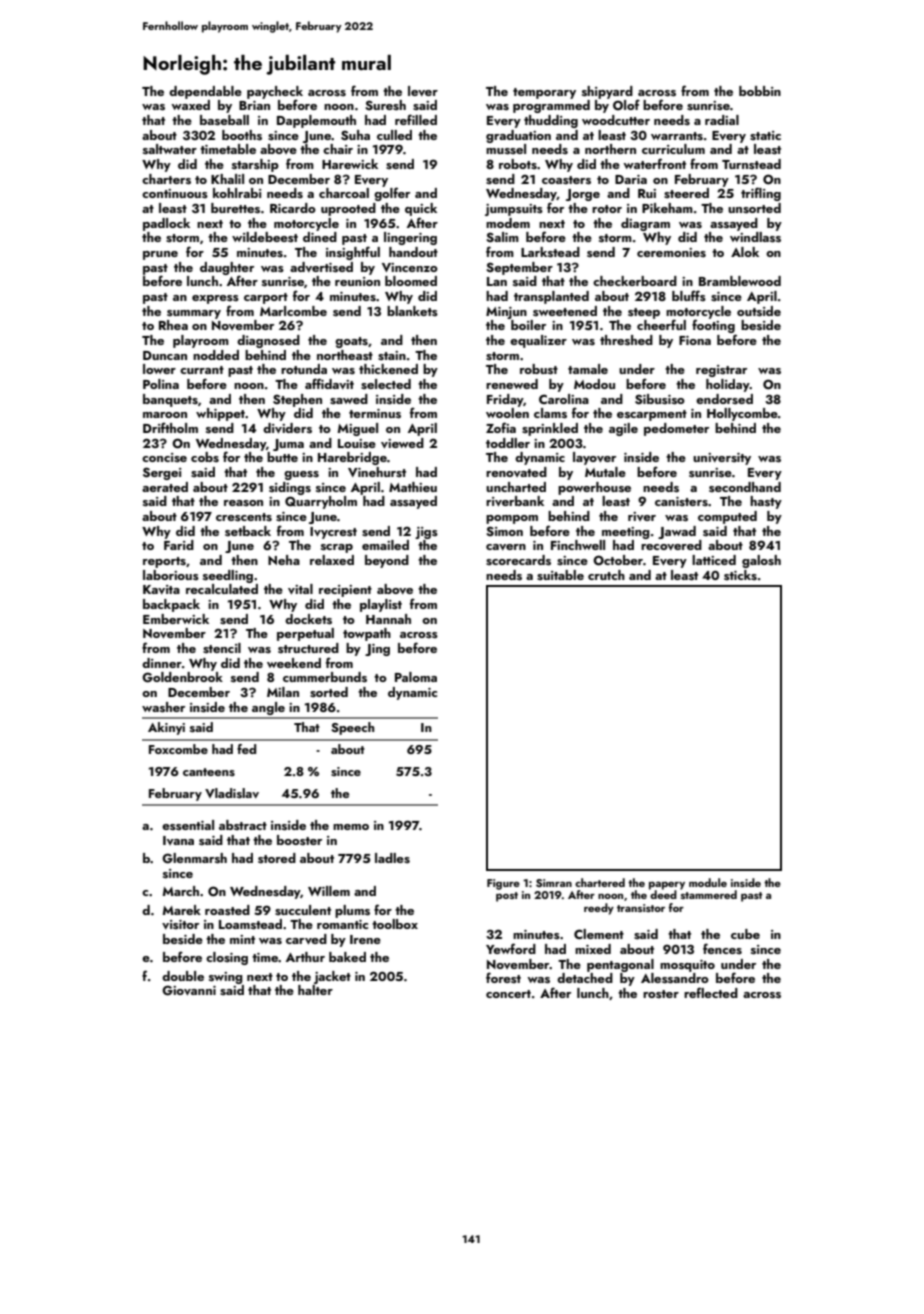 The height and width of the screenshot is (1314, 924). I want to click on reunion, so click(357, 281).
